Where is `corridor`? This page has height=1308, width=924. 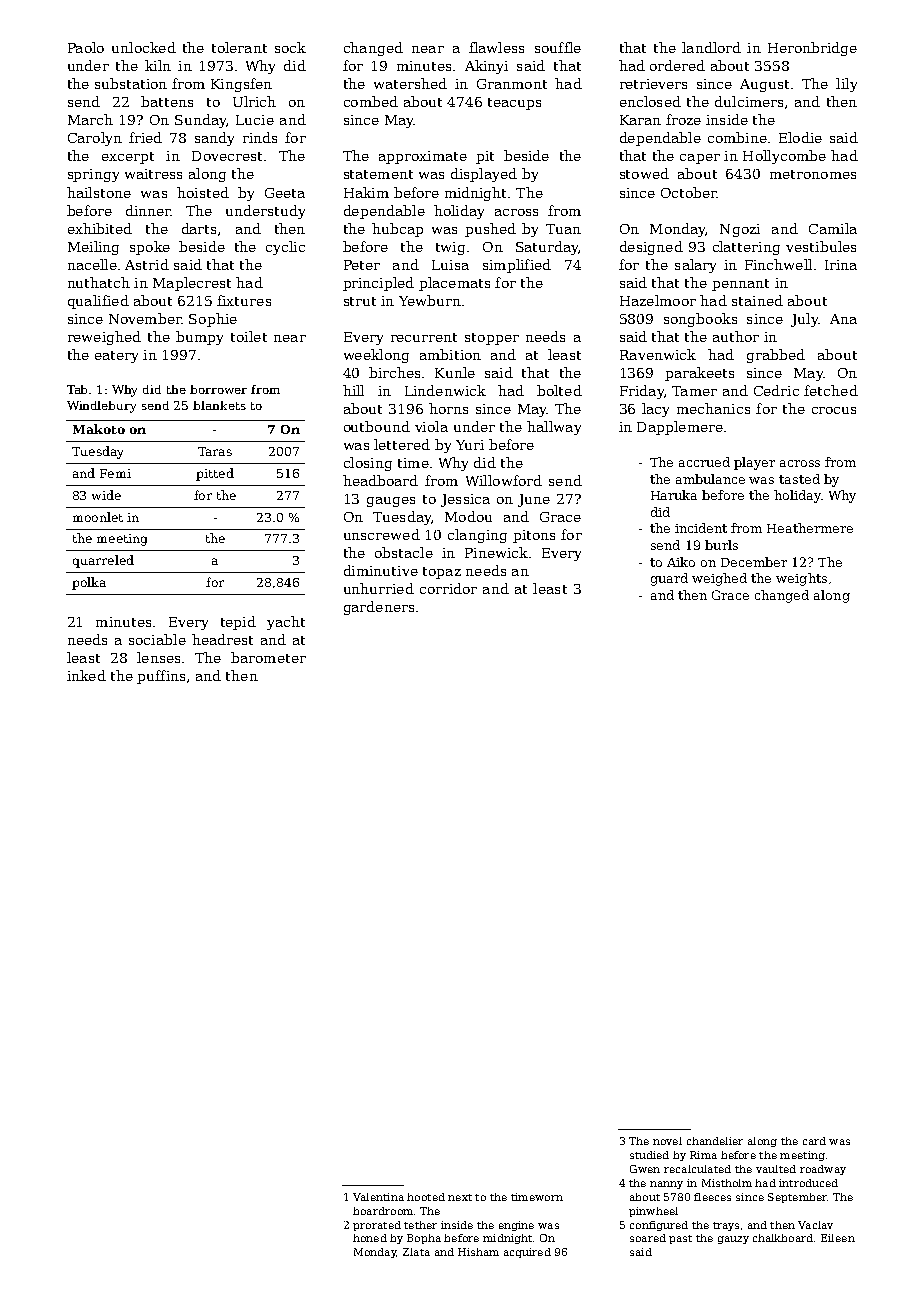
corridor is located at coordinates (448, 588).
